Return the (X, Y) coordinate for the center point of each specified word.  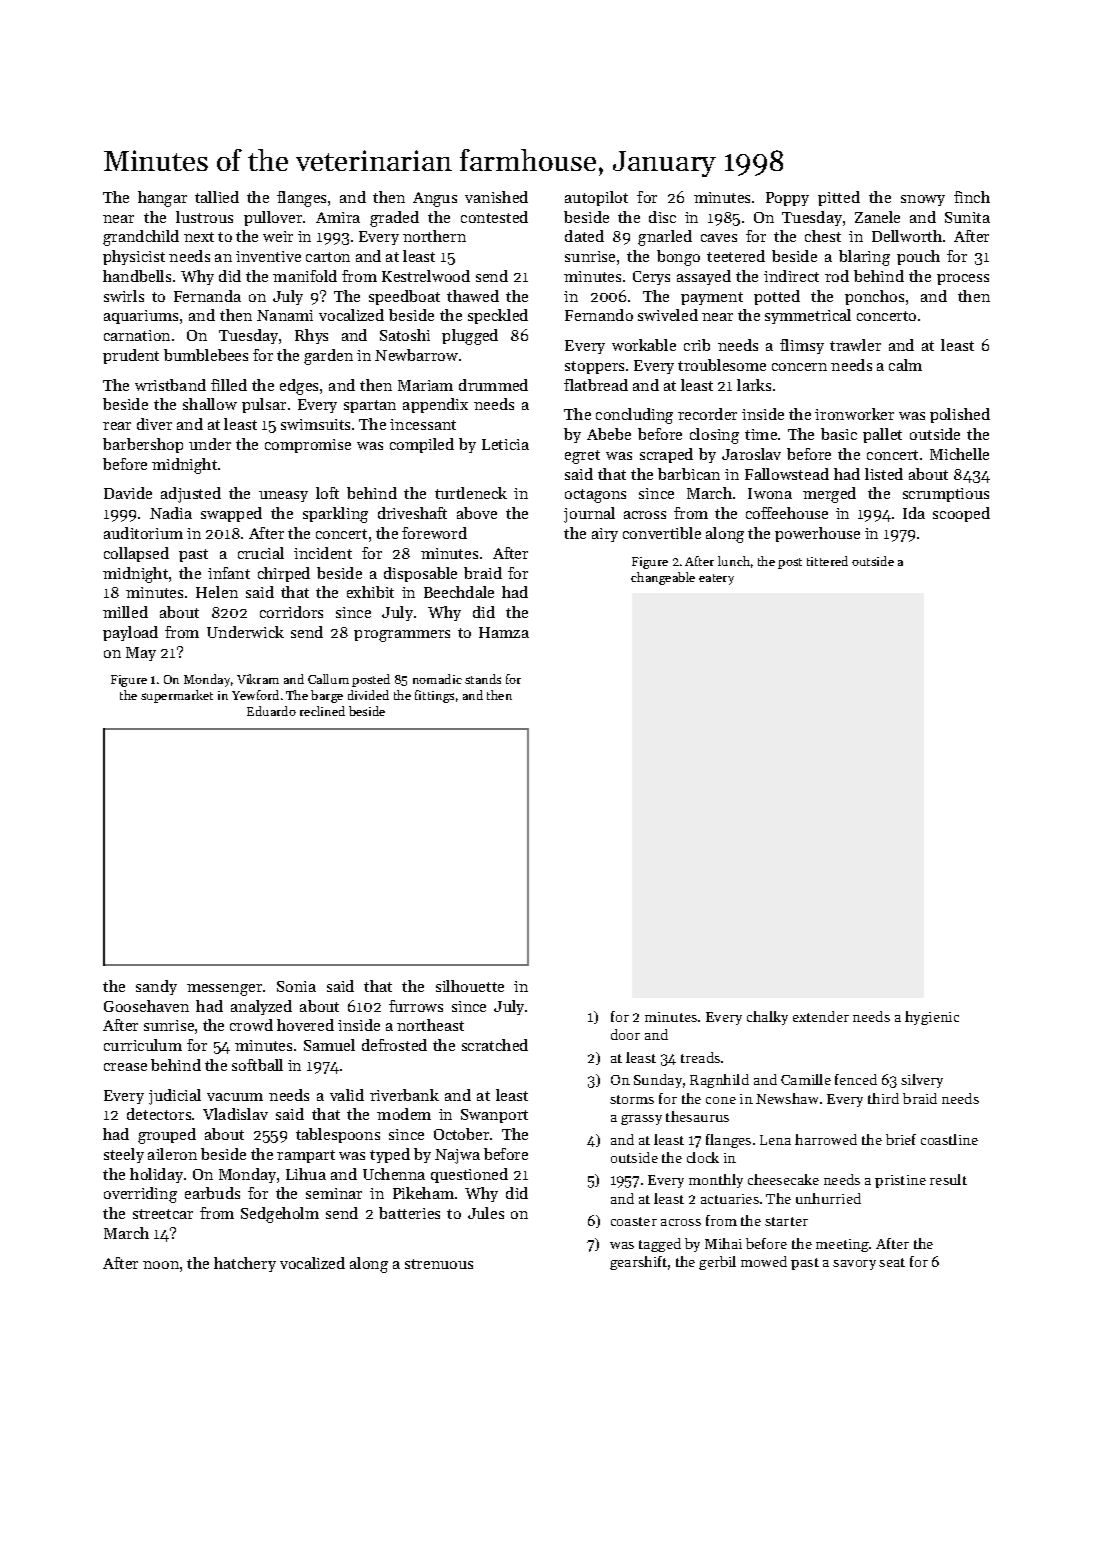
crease (125, 1067)
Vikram (258, 679)
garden (328, 357)
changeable (663, 578)
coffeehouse (787, 513)
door (625, 1034)
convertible (662, 533)
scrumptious (946, 495)
